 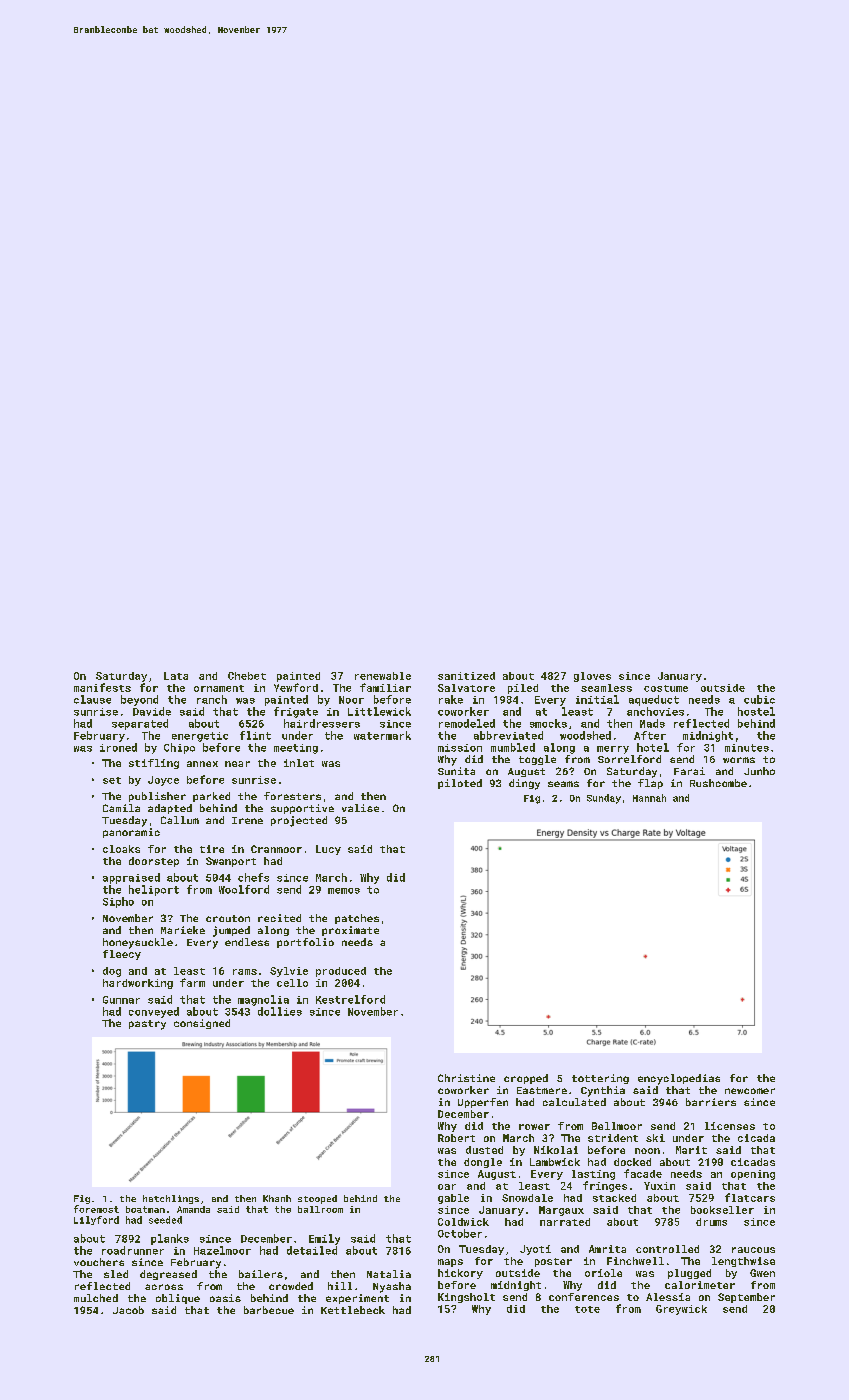 I want to click on tottering, so click(x=600, y=1079).
